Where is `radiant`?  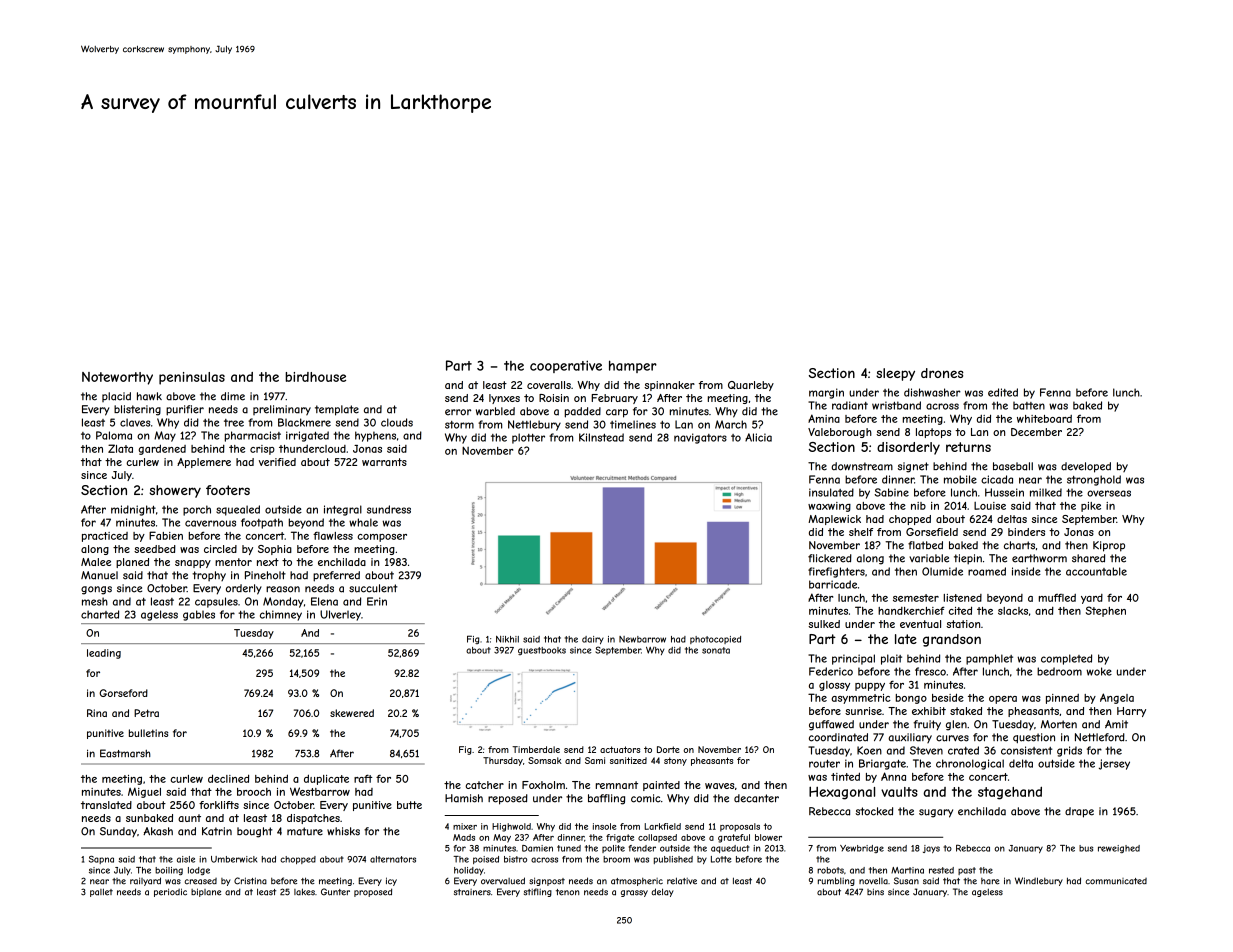
radiant is located at coordinates (850, 405).
